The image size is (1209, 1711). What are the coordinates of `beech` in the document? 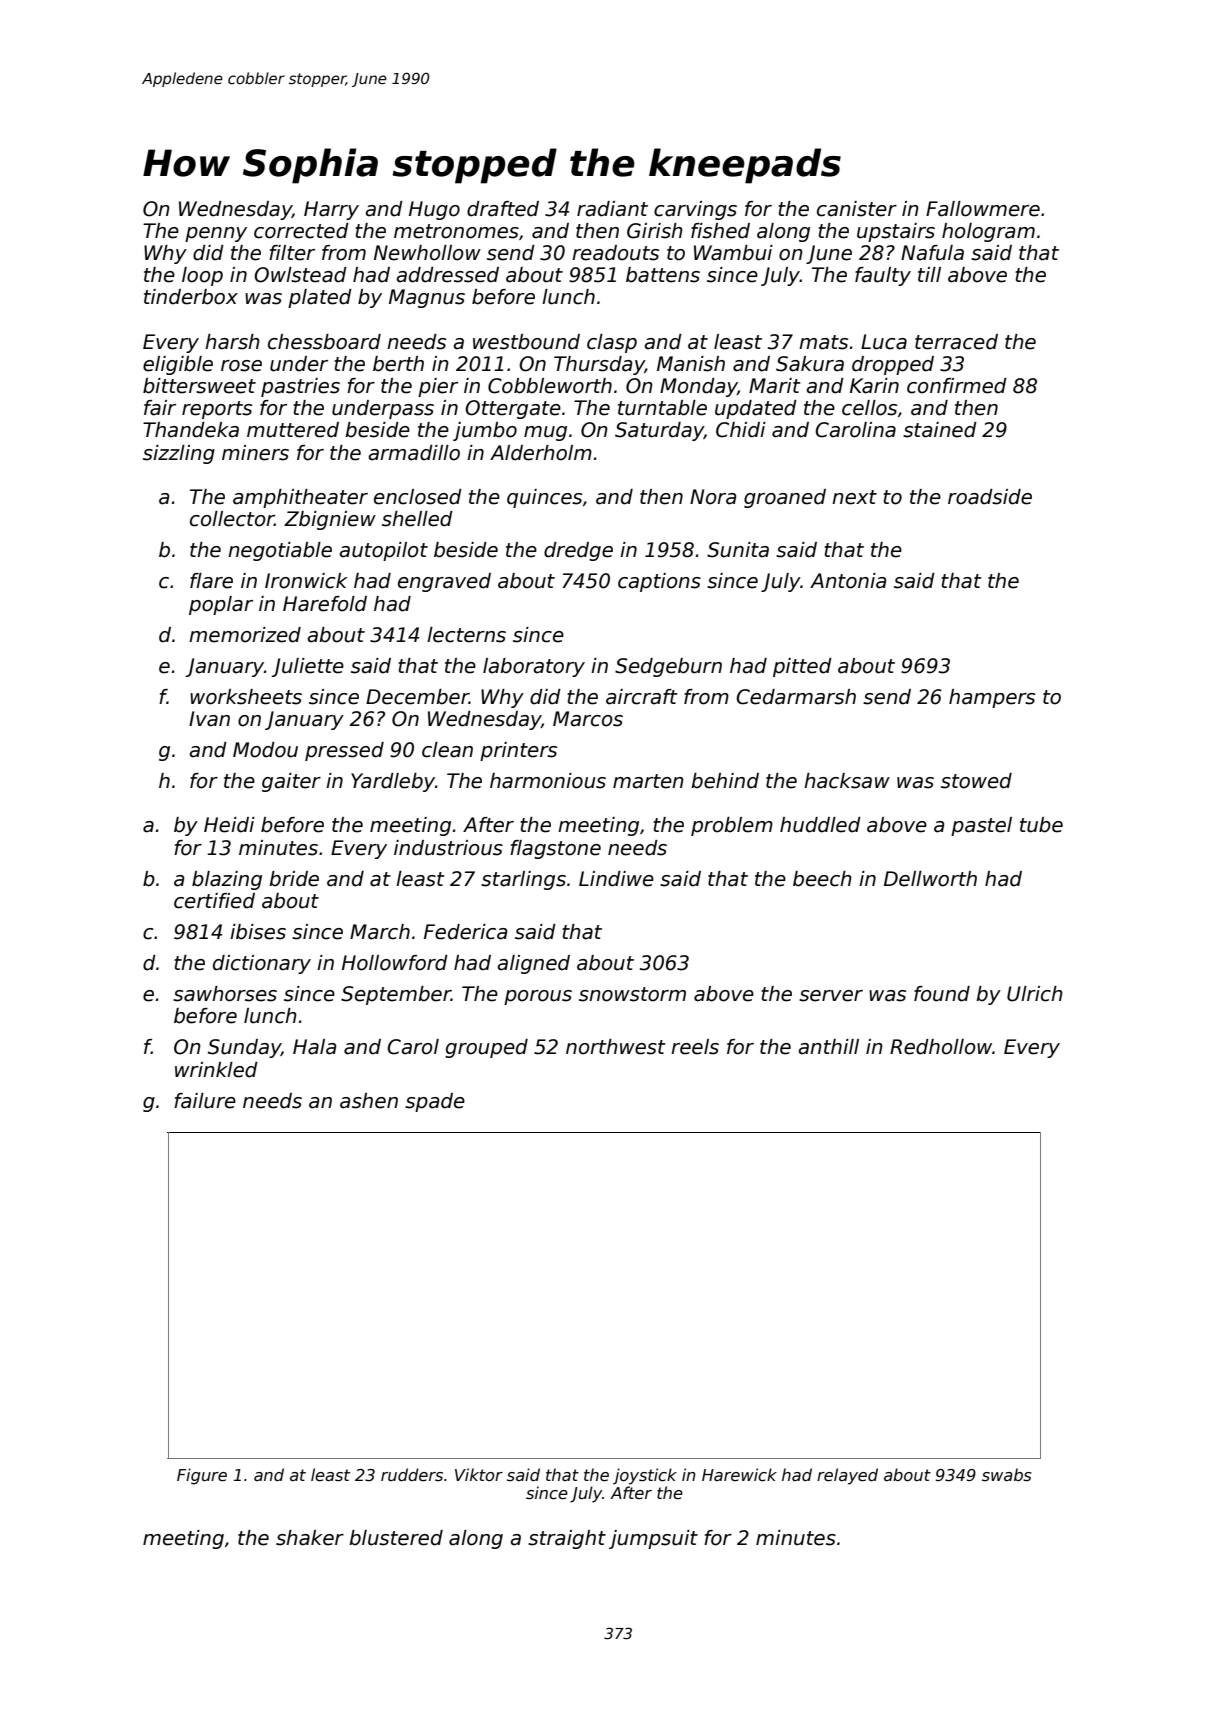 It's located at (822, 879).
